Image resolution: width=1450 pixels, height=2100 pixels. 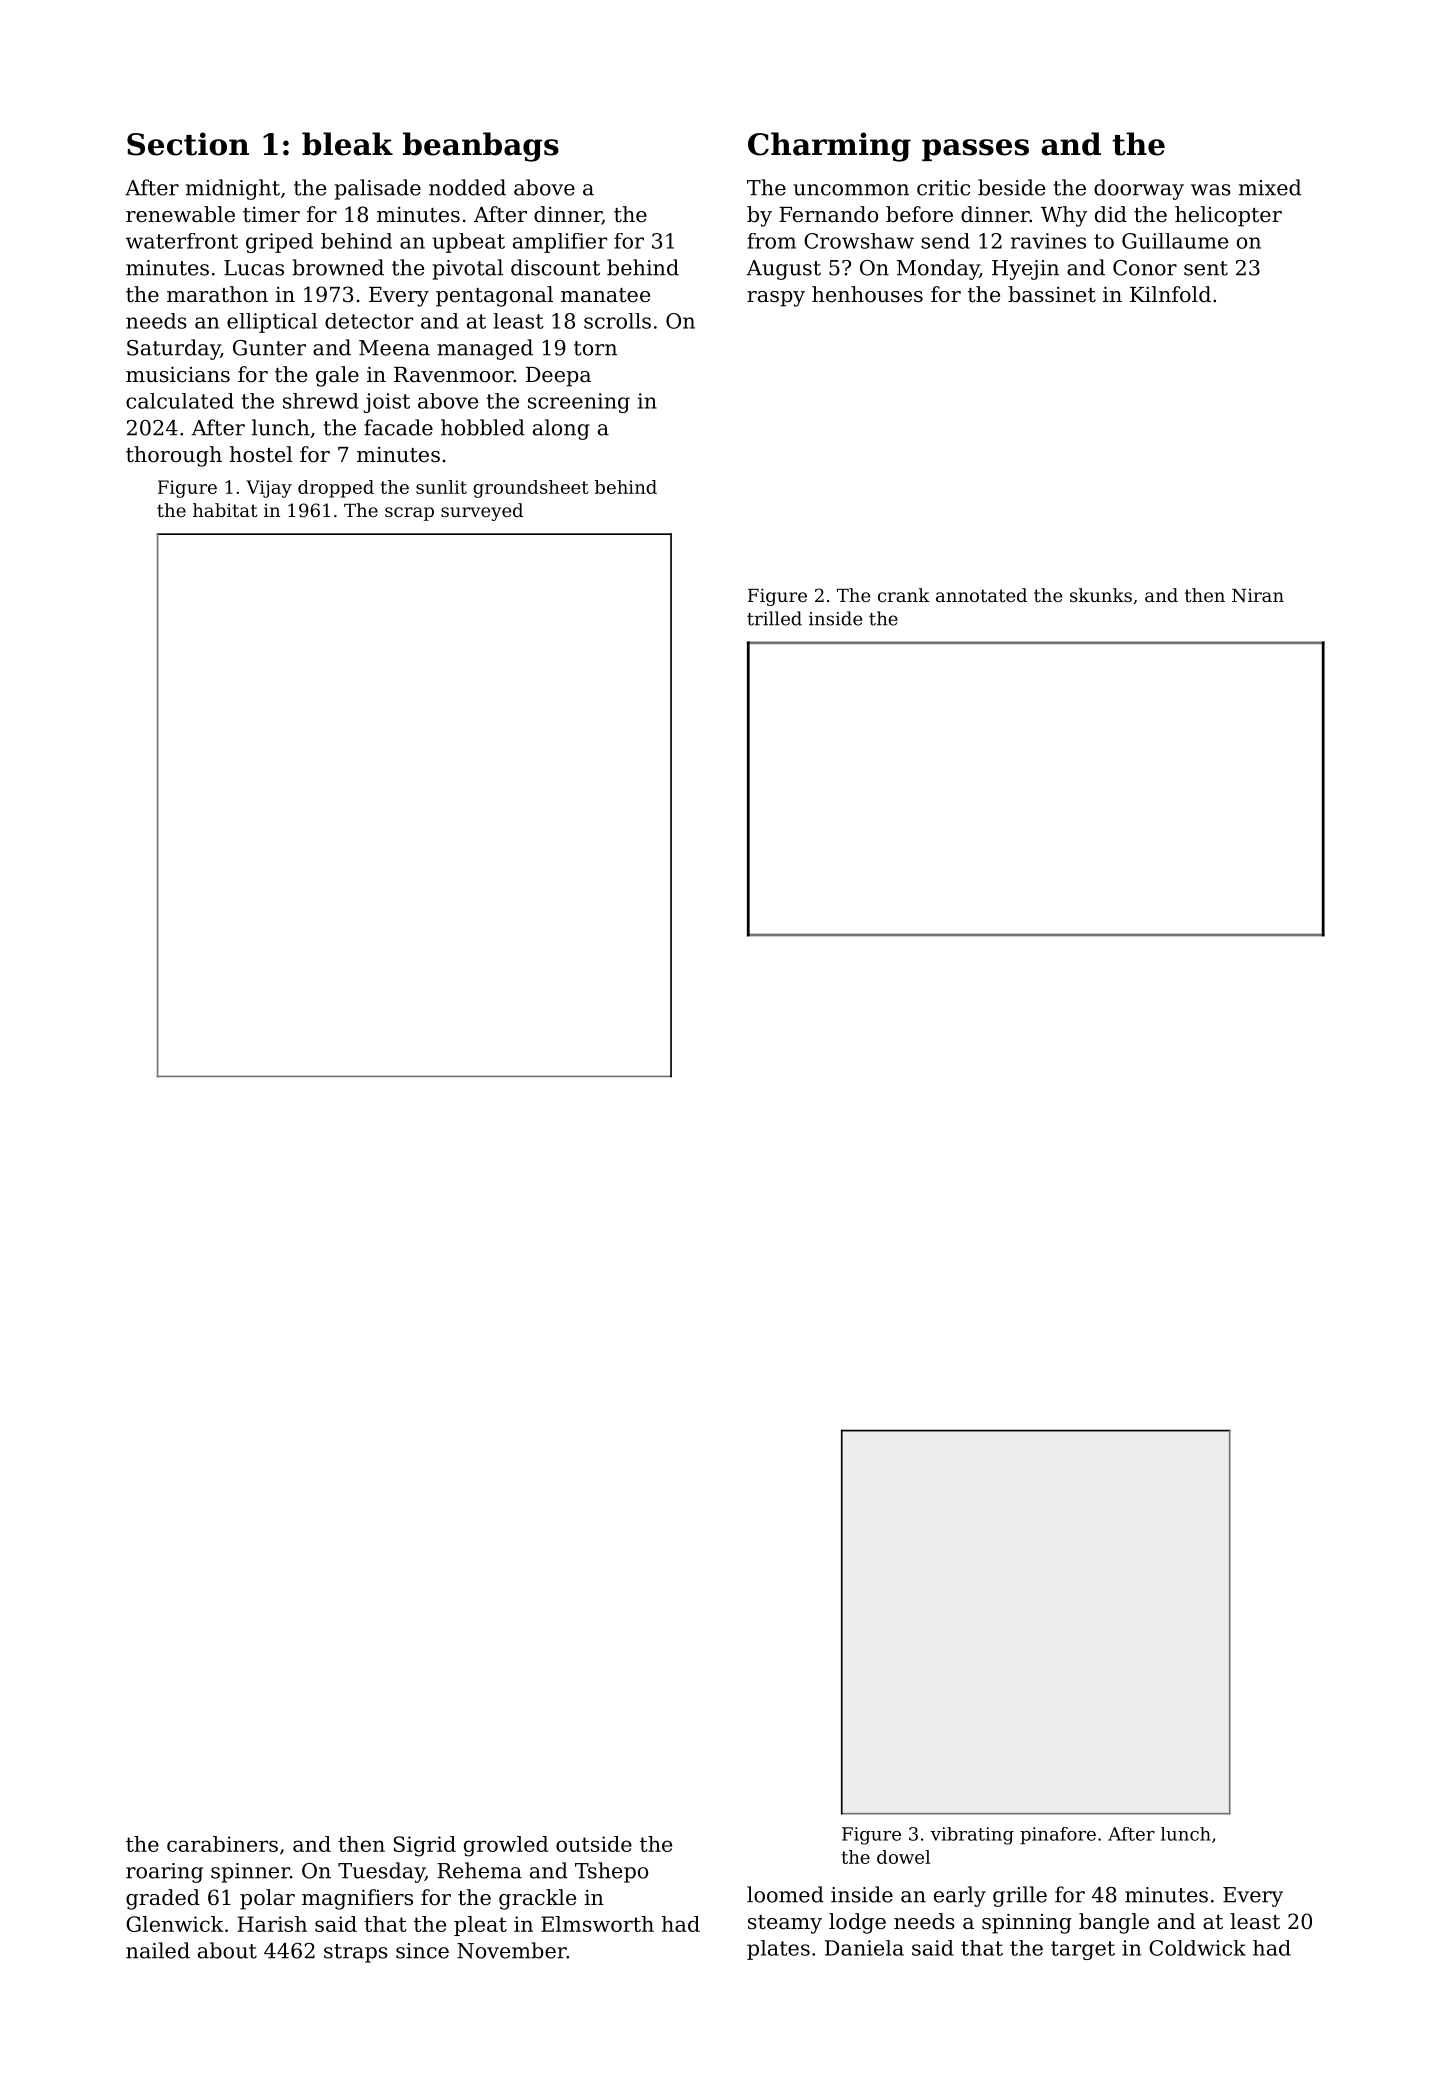 I want to click on carabiners, so click(x=222, y=1844).
